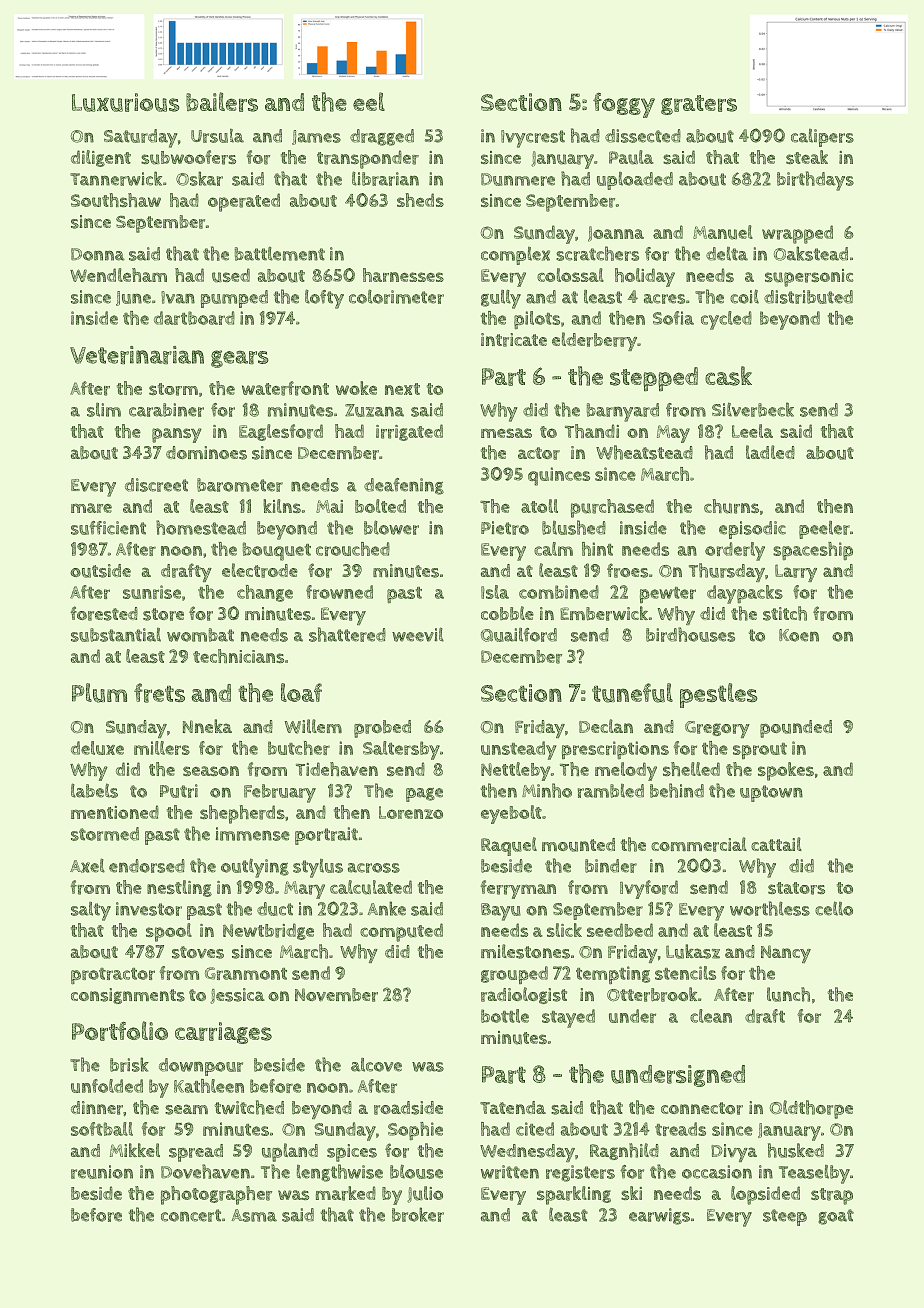  What do you see at coordinates (206, 453) in the screenshot?
I see `dominoes` at bounding box center [206, 453].
